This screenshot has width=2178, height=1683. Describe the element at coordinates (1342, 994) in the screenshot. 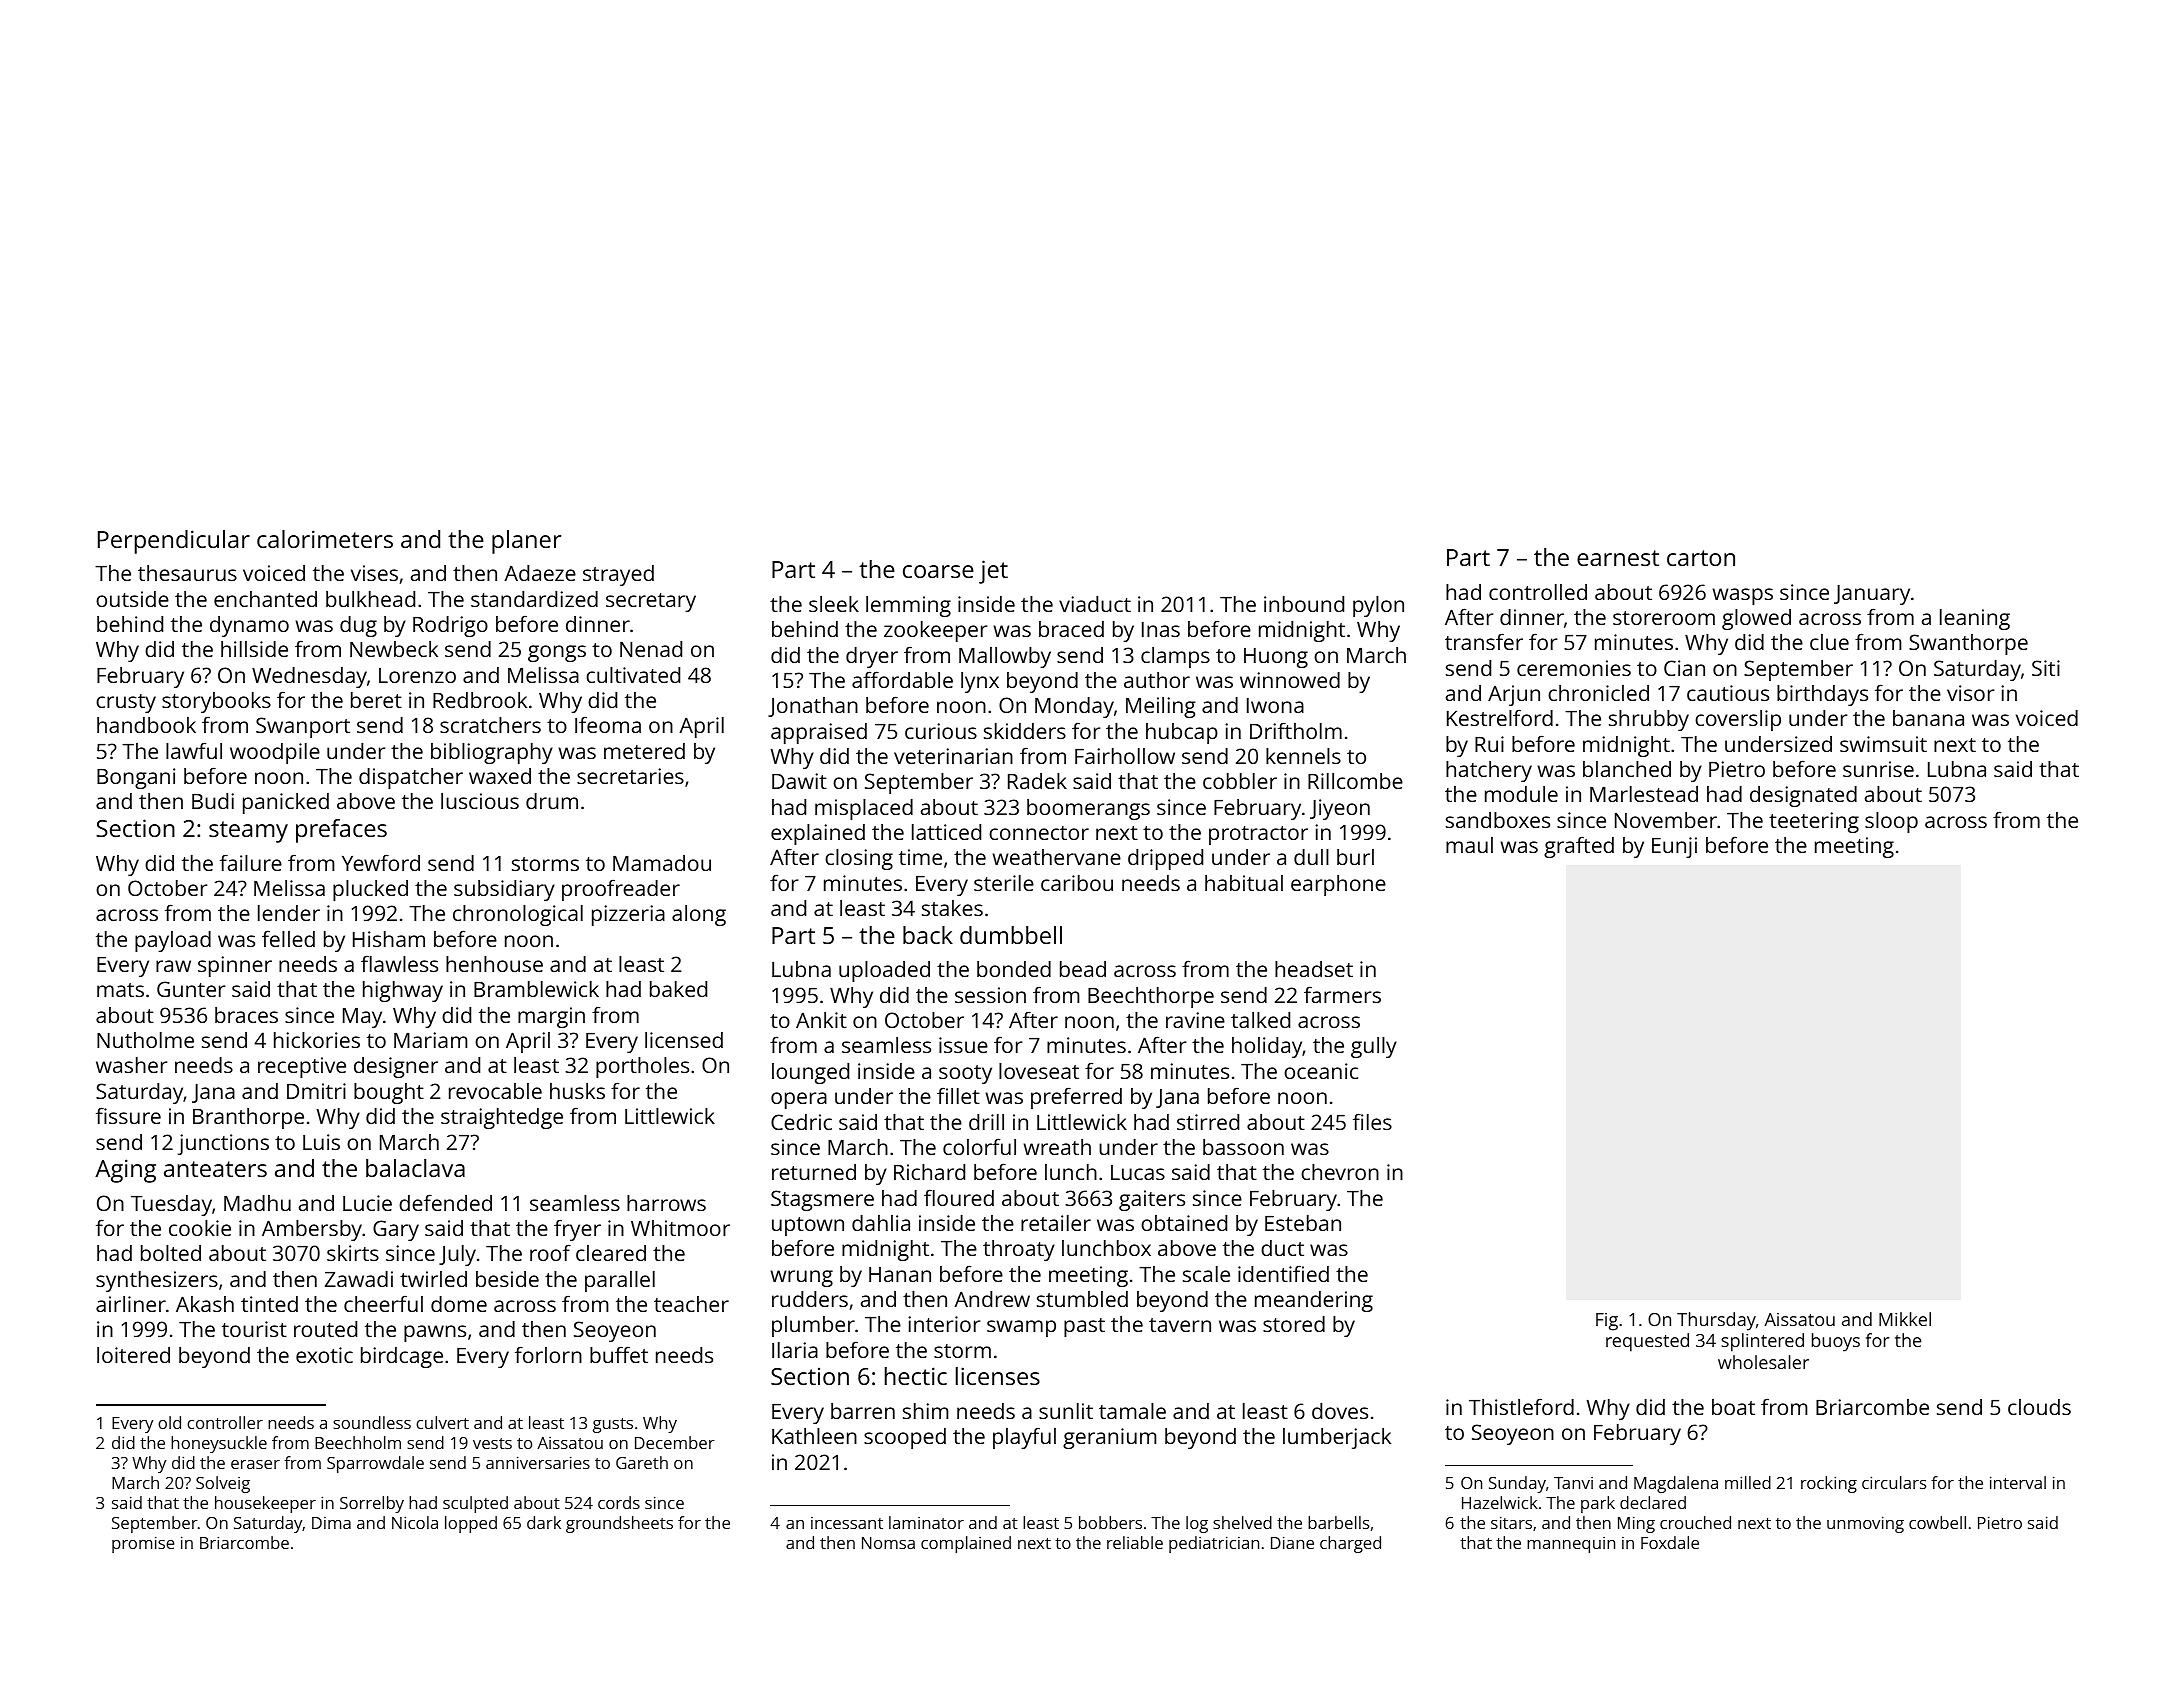

I see `farmers` at that location.
